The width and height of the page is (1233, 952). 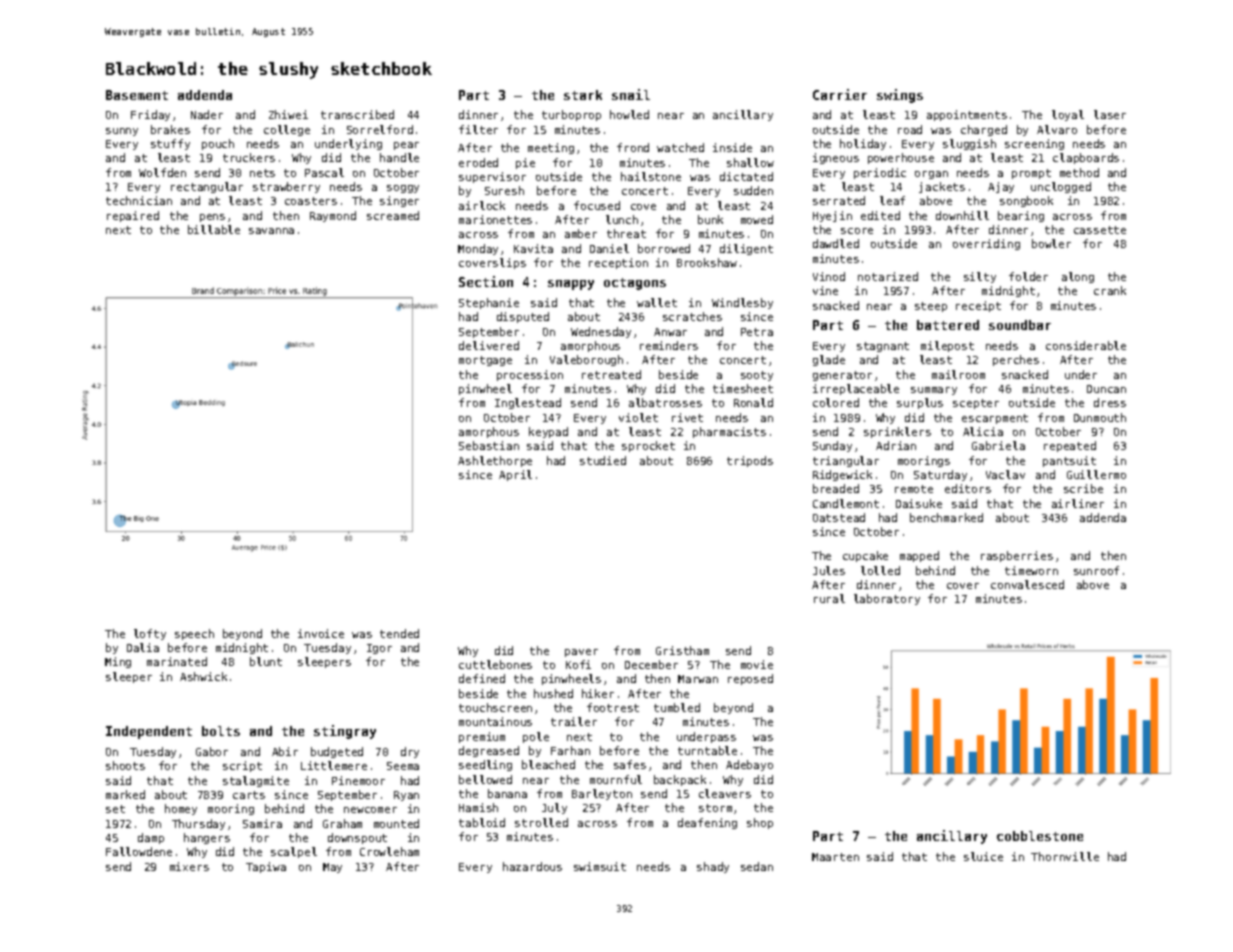 What do you see at coordinates (489, 303) in the page?
I see `Stephanie` at bounding box center [489, 303].
